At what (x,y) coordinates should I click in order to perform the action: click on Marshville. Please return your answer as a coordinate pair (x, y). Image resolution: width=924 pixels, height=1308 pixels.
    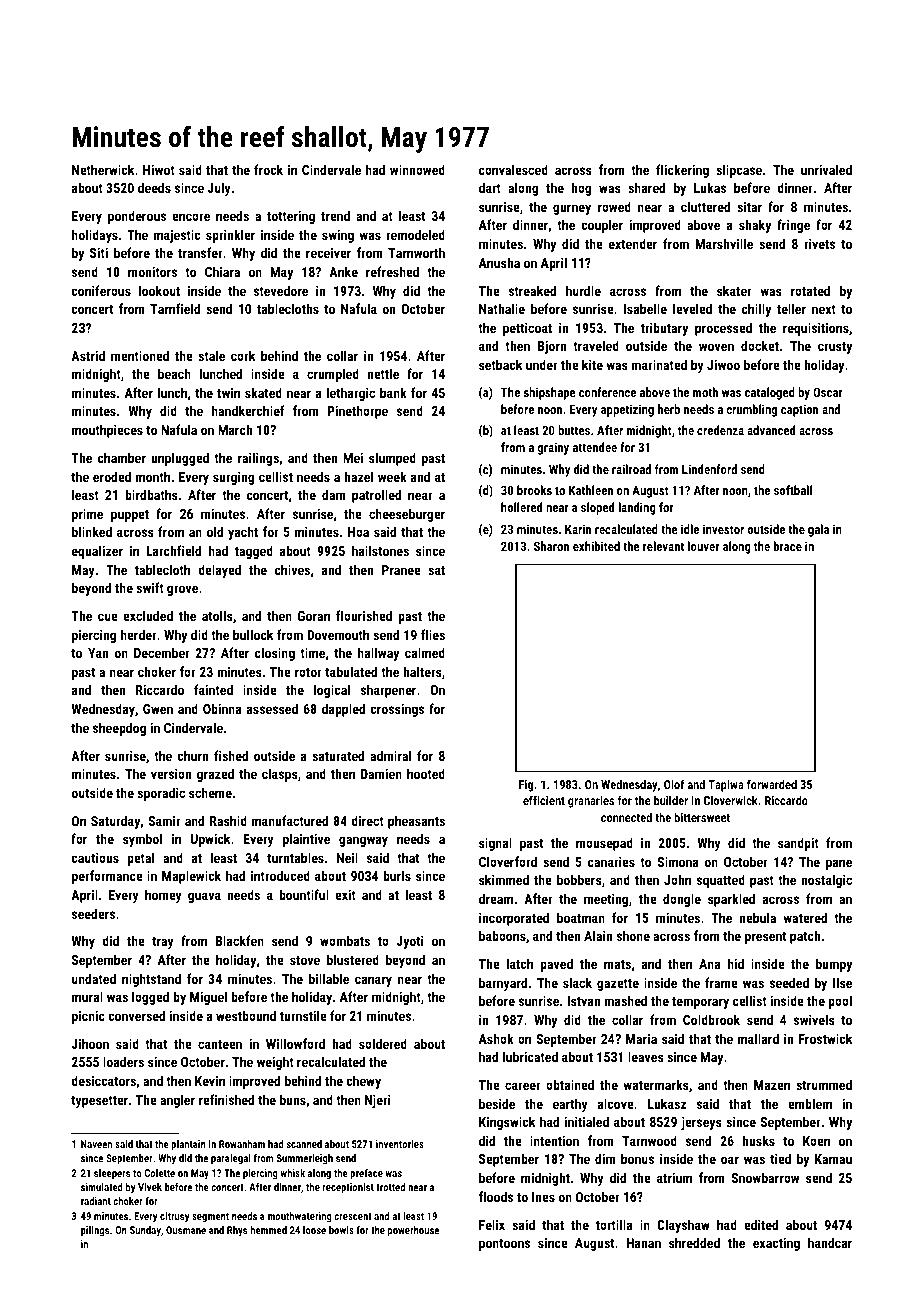
    Looking at the image, I should click on (724, 243).
